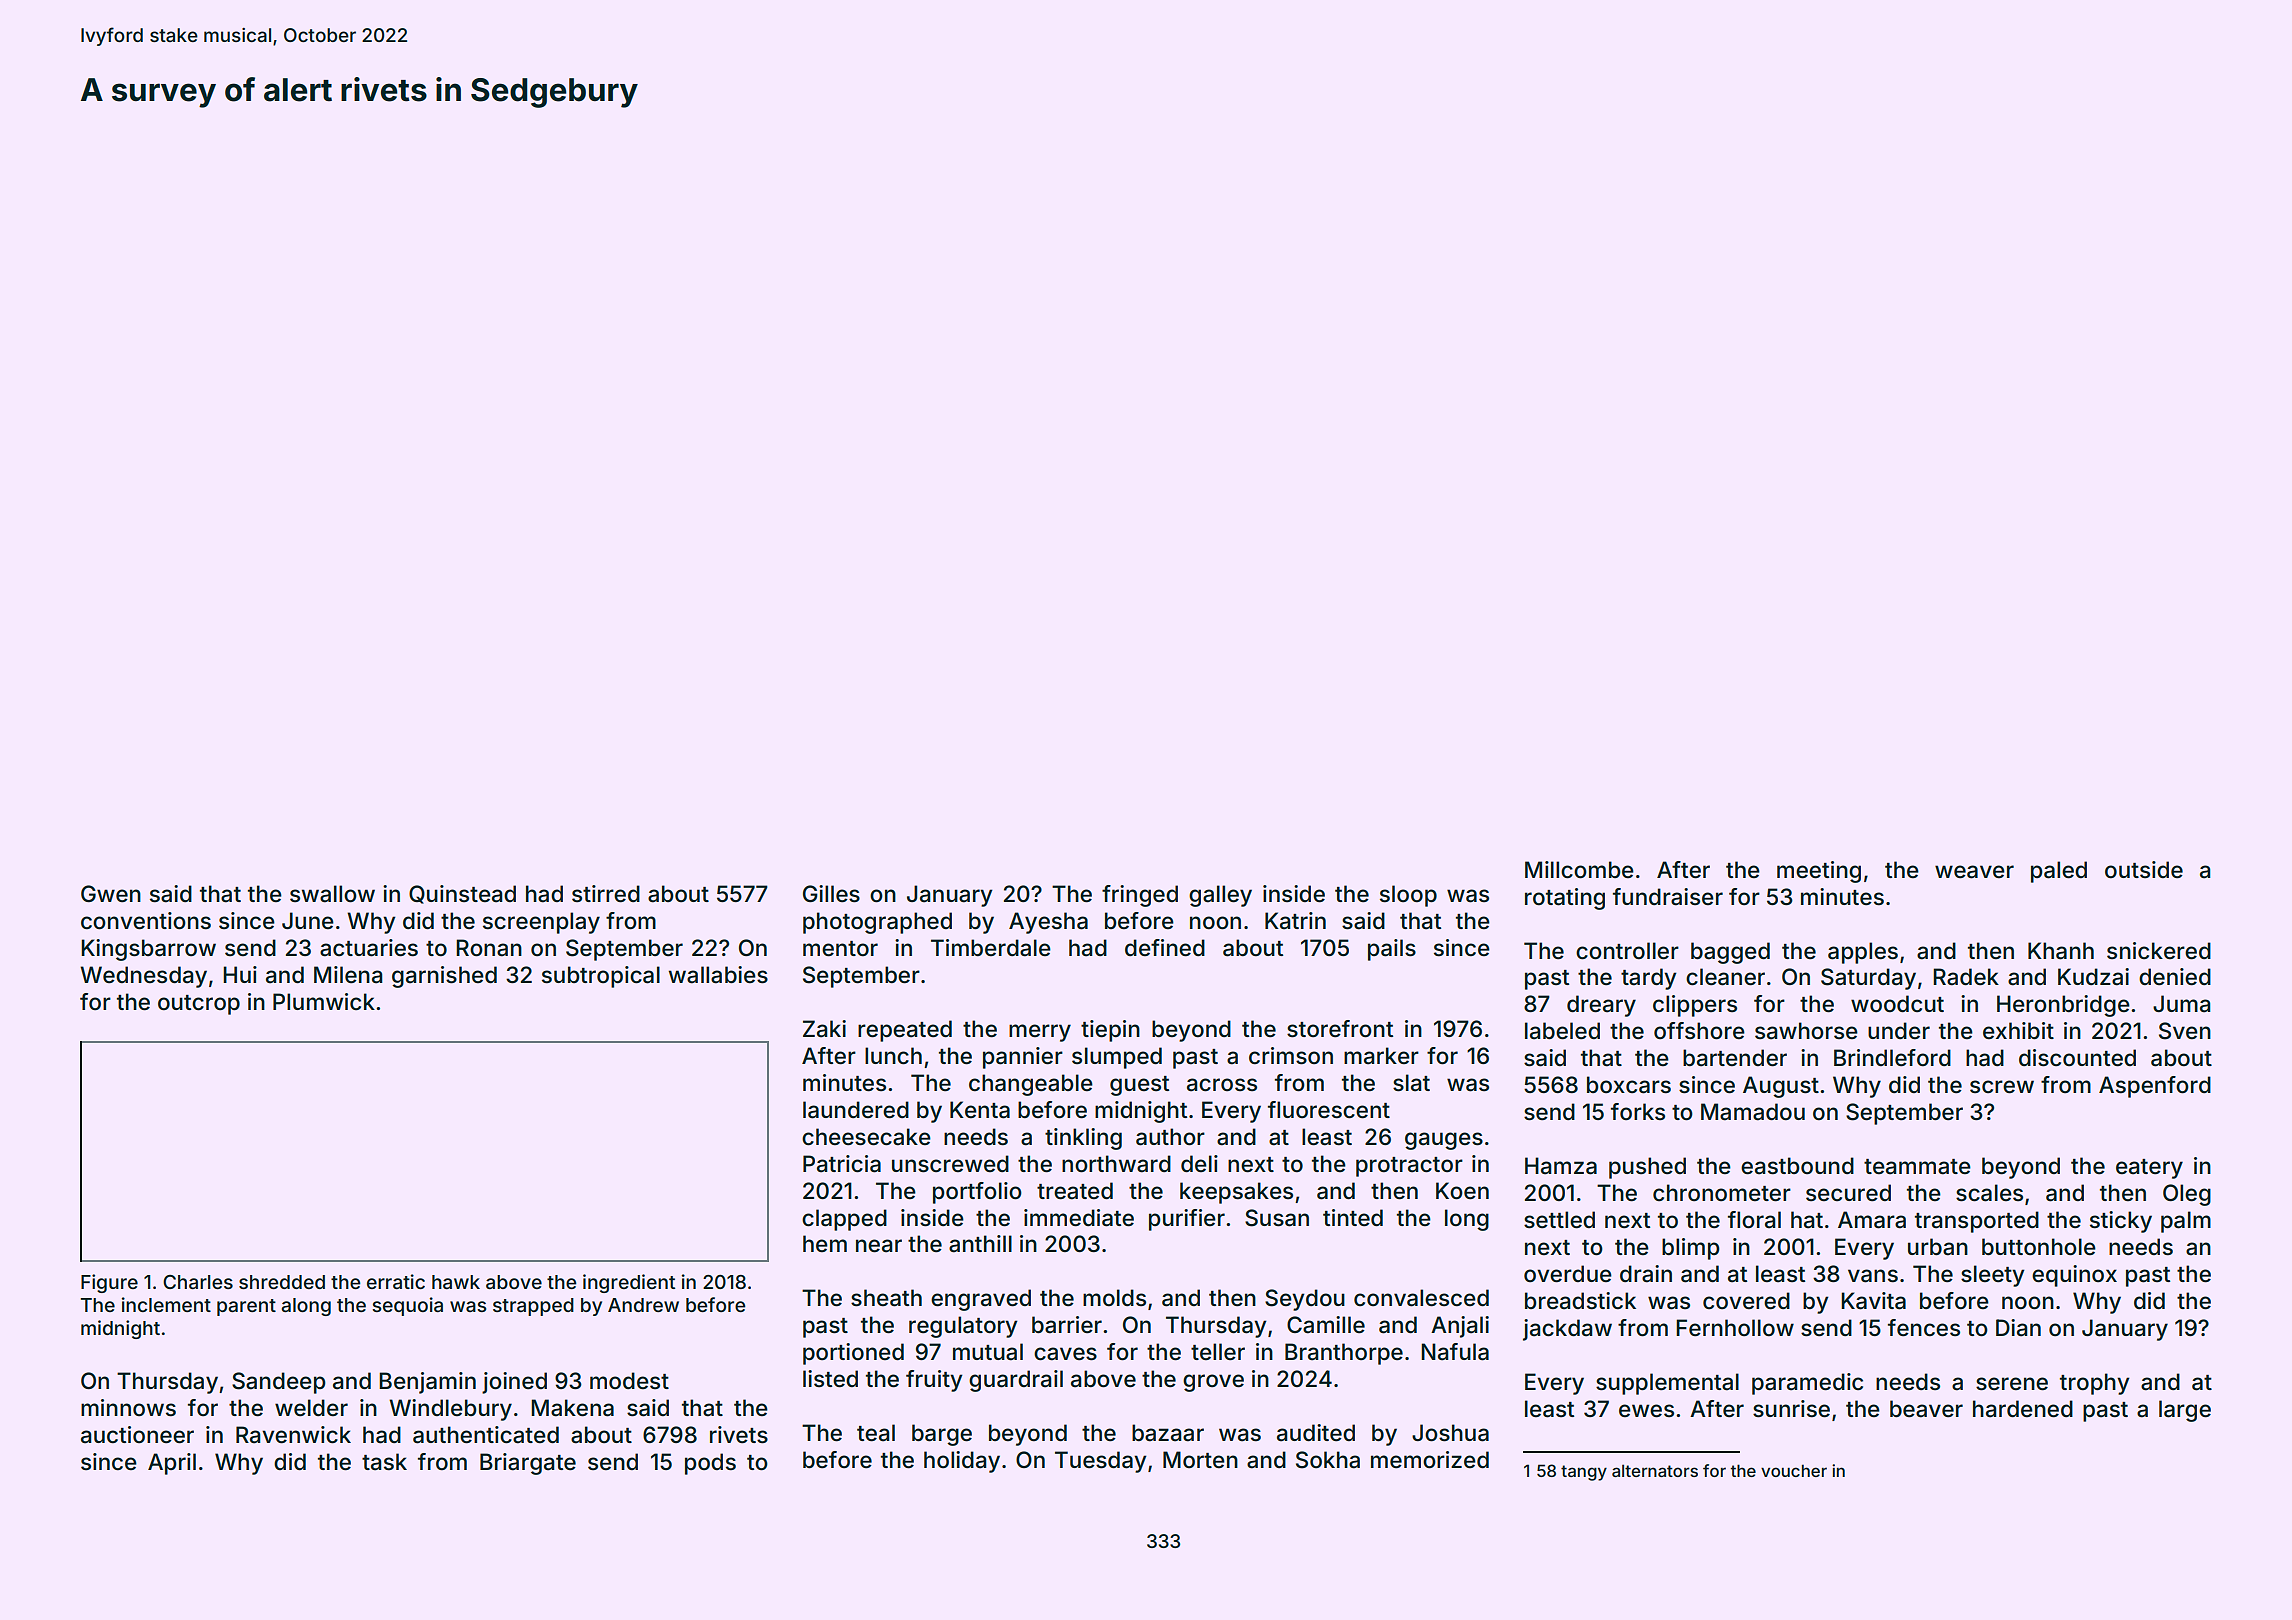  Describe the element at coordinates (111, 894) in the page. I see `Gwen` at that location.
